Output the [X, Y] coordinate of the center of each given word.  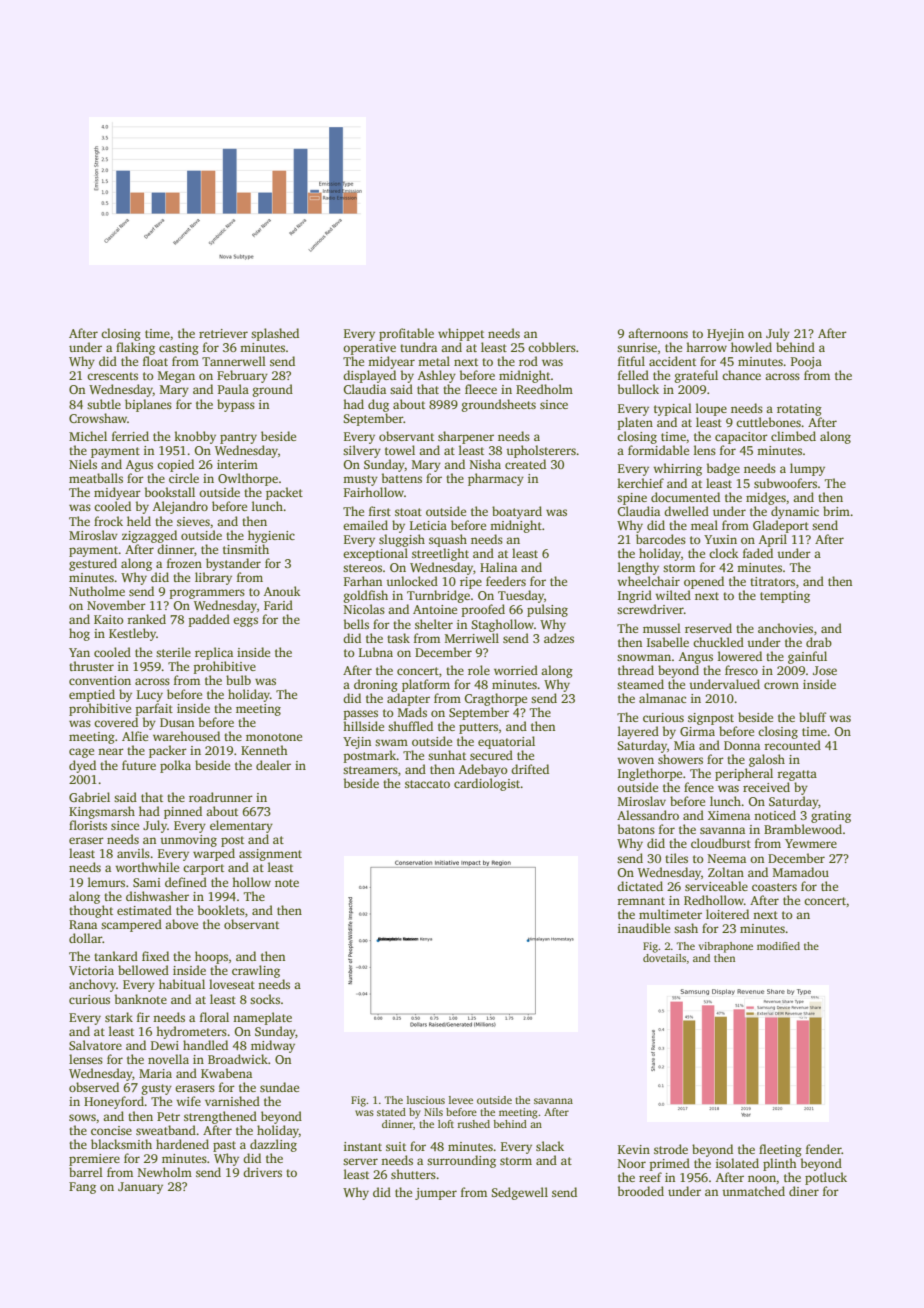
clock [724, 553]
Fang [82, 1188]
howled [751, 347]
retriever [223, 333]
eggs [245, 622]
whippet [461, 334]
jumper [436, 1194]
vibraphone [726, 947]
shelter [434, 624]
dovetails [664, 958]
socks [265, 999]
